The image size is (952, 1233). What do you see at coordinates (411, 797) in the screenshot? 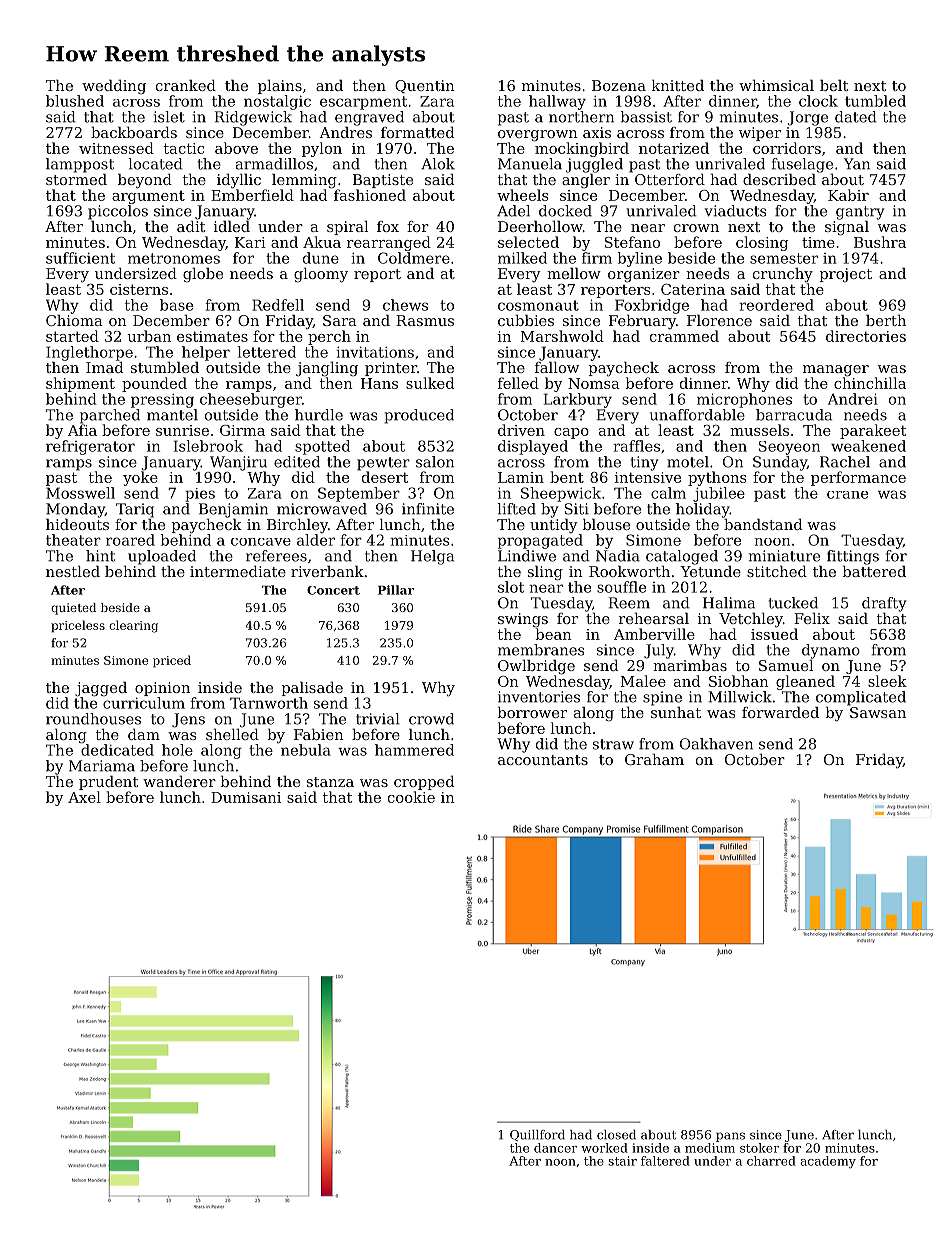
I see `cookie` at bounding box center [411, 797].
